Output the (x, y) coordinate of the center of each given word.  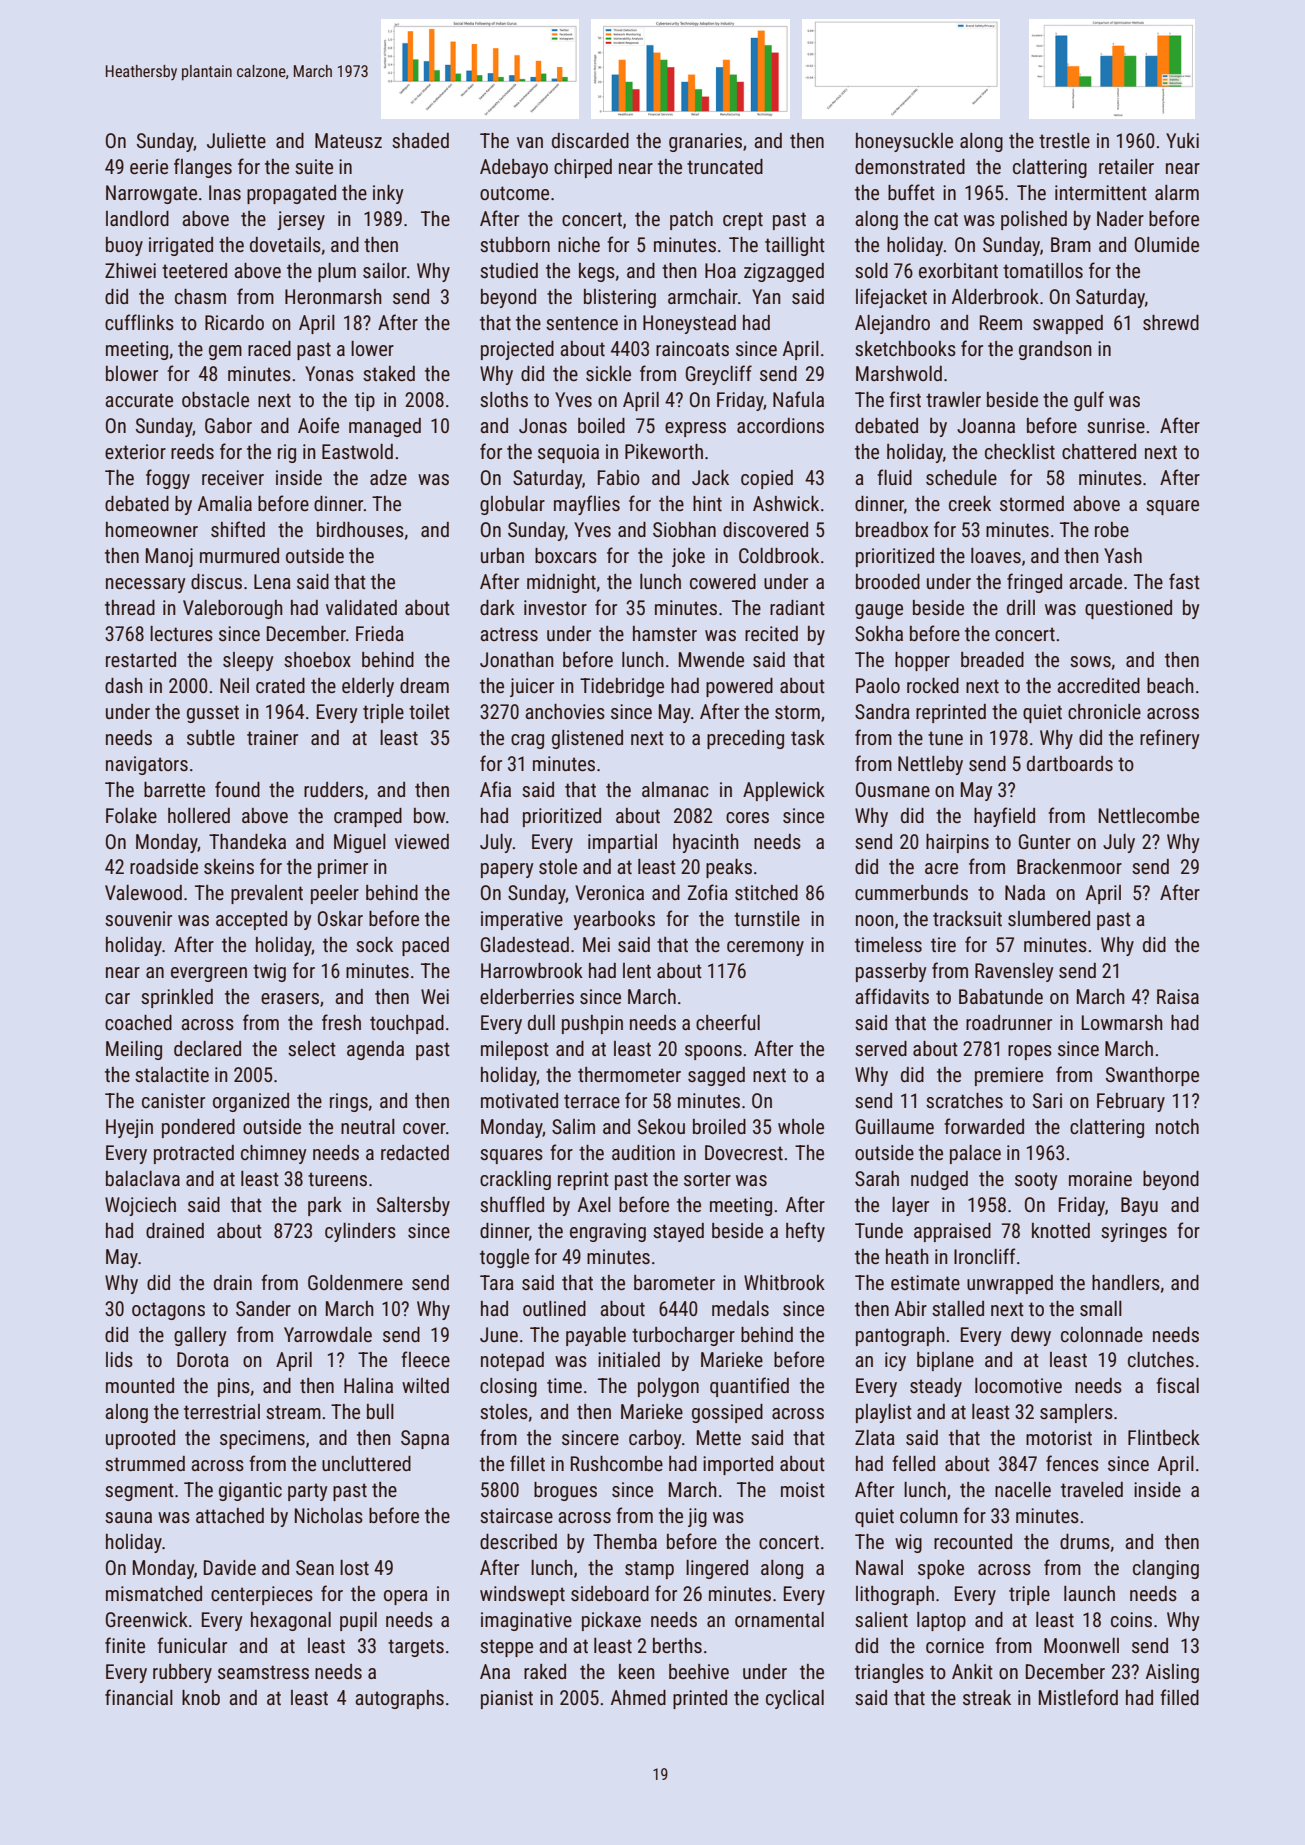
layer (910, 1206)
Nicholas (329, 1515)
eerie (149, 166)
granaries (705, 142)
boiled (601, 425)
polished (1034, 220)
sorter (707, 1179)
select (312, 1048)
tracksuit (967, 918)
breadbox (892, 529)
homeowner (152, 529)
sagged (716, 1076)
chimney (274, 1154)
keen (637, 1671)
